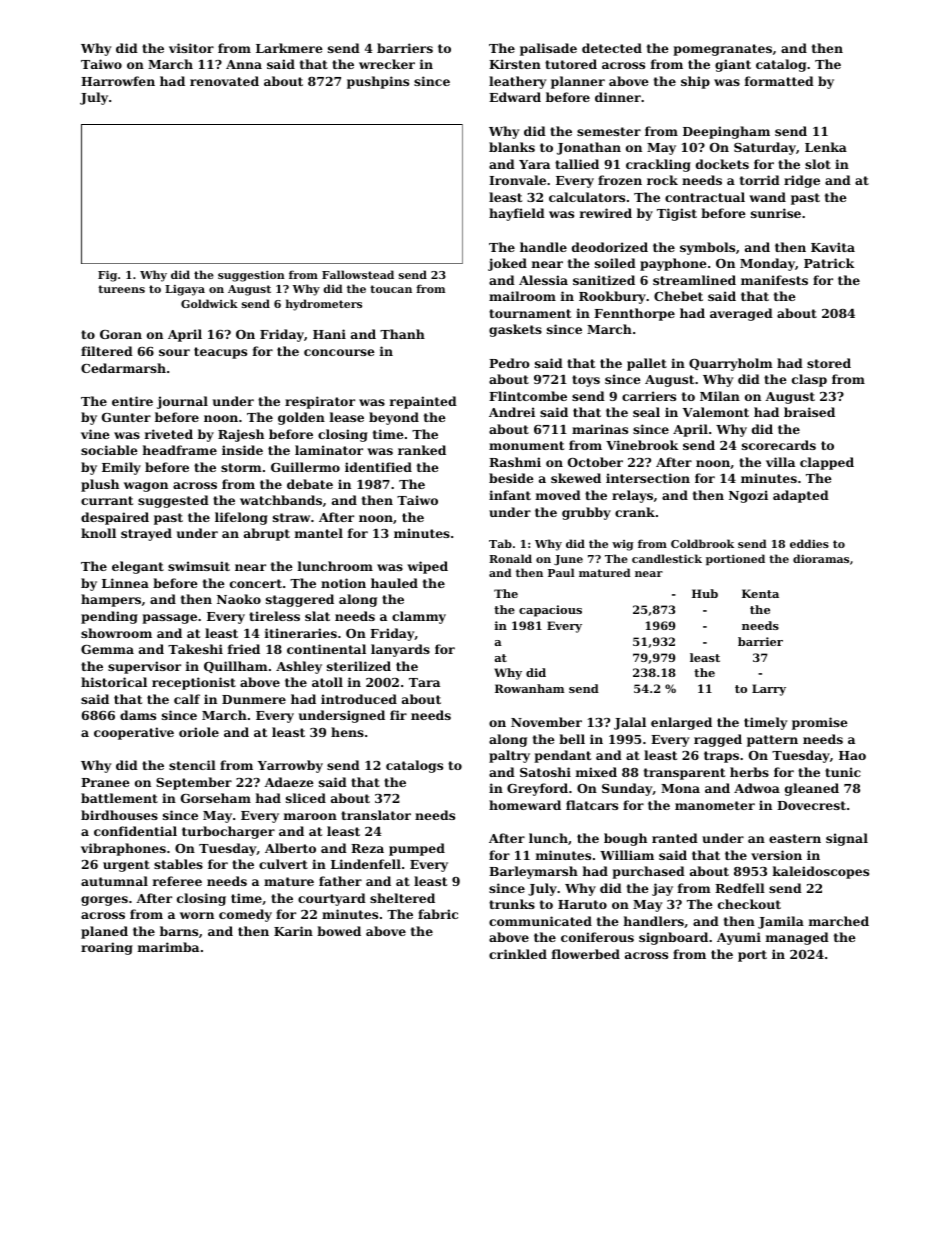 This image has height=1233, width=952. Describe the element at coordinates (548, 49) in the image. I see `palisade` at that location.
